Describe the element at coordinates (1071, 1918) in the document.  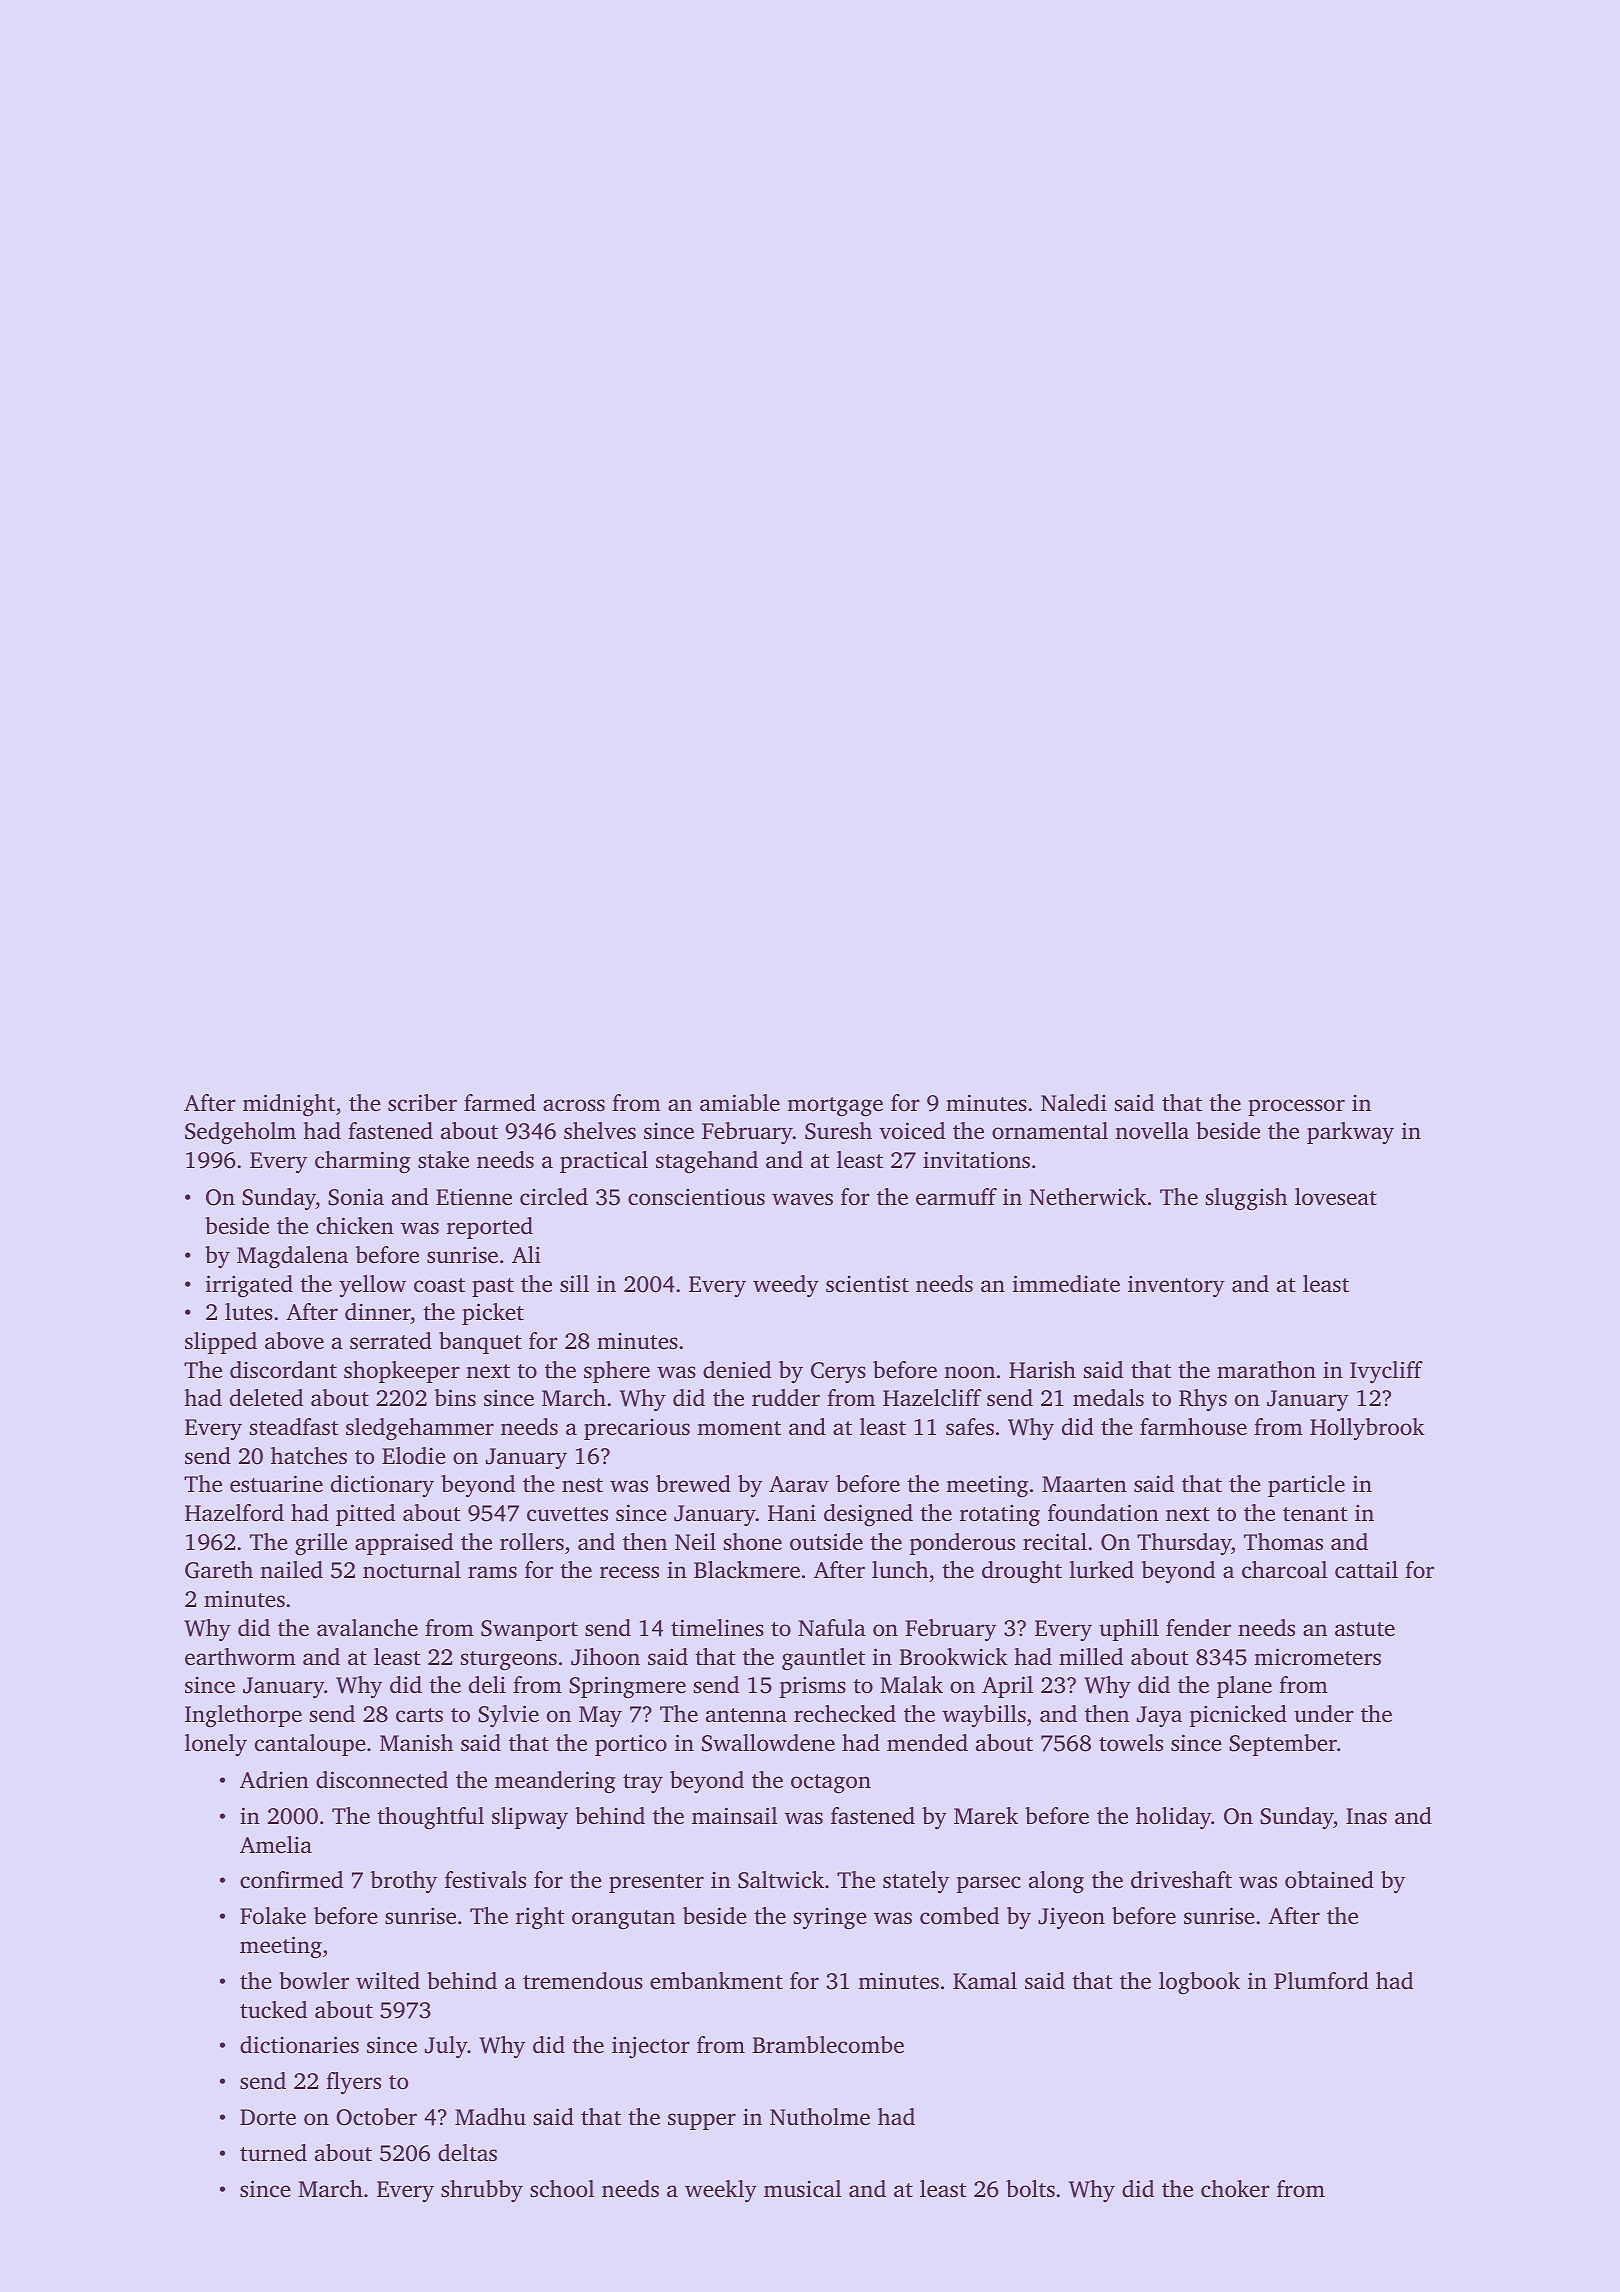
I see `Jiyeon` at that location.
